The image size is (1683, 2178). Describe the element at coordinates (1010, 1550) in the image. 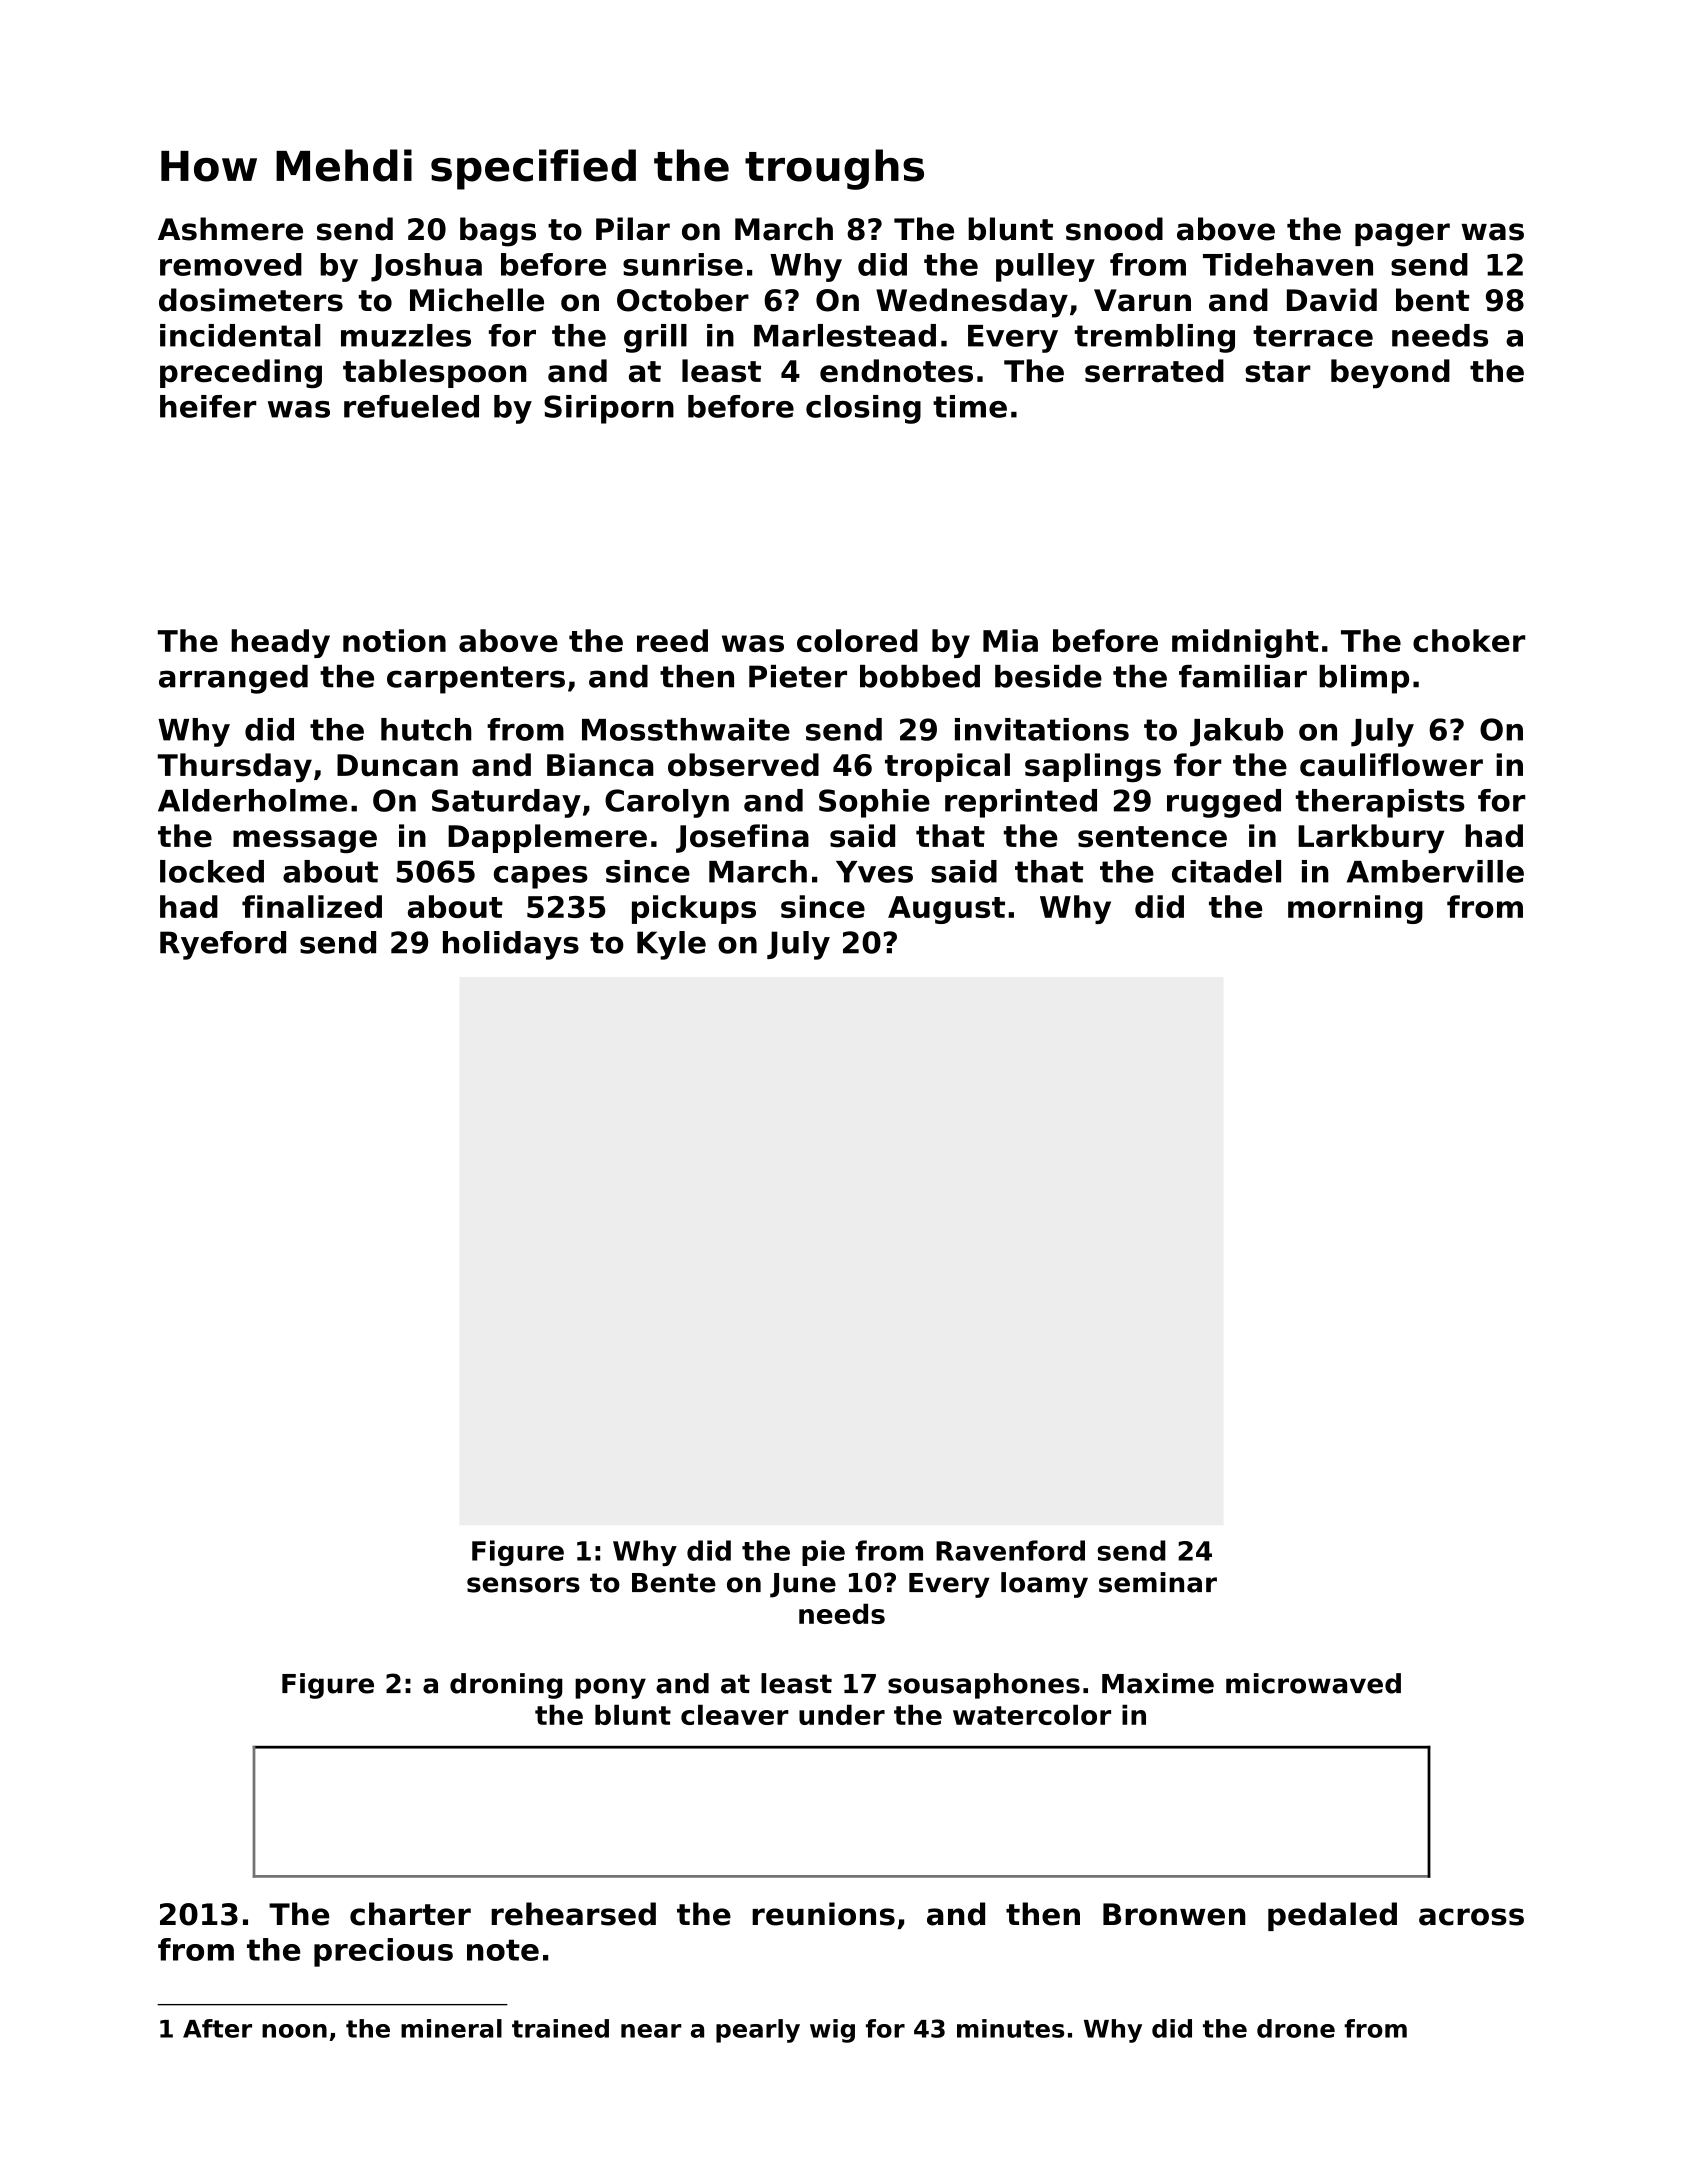

I see `Ravenford` at that location.
